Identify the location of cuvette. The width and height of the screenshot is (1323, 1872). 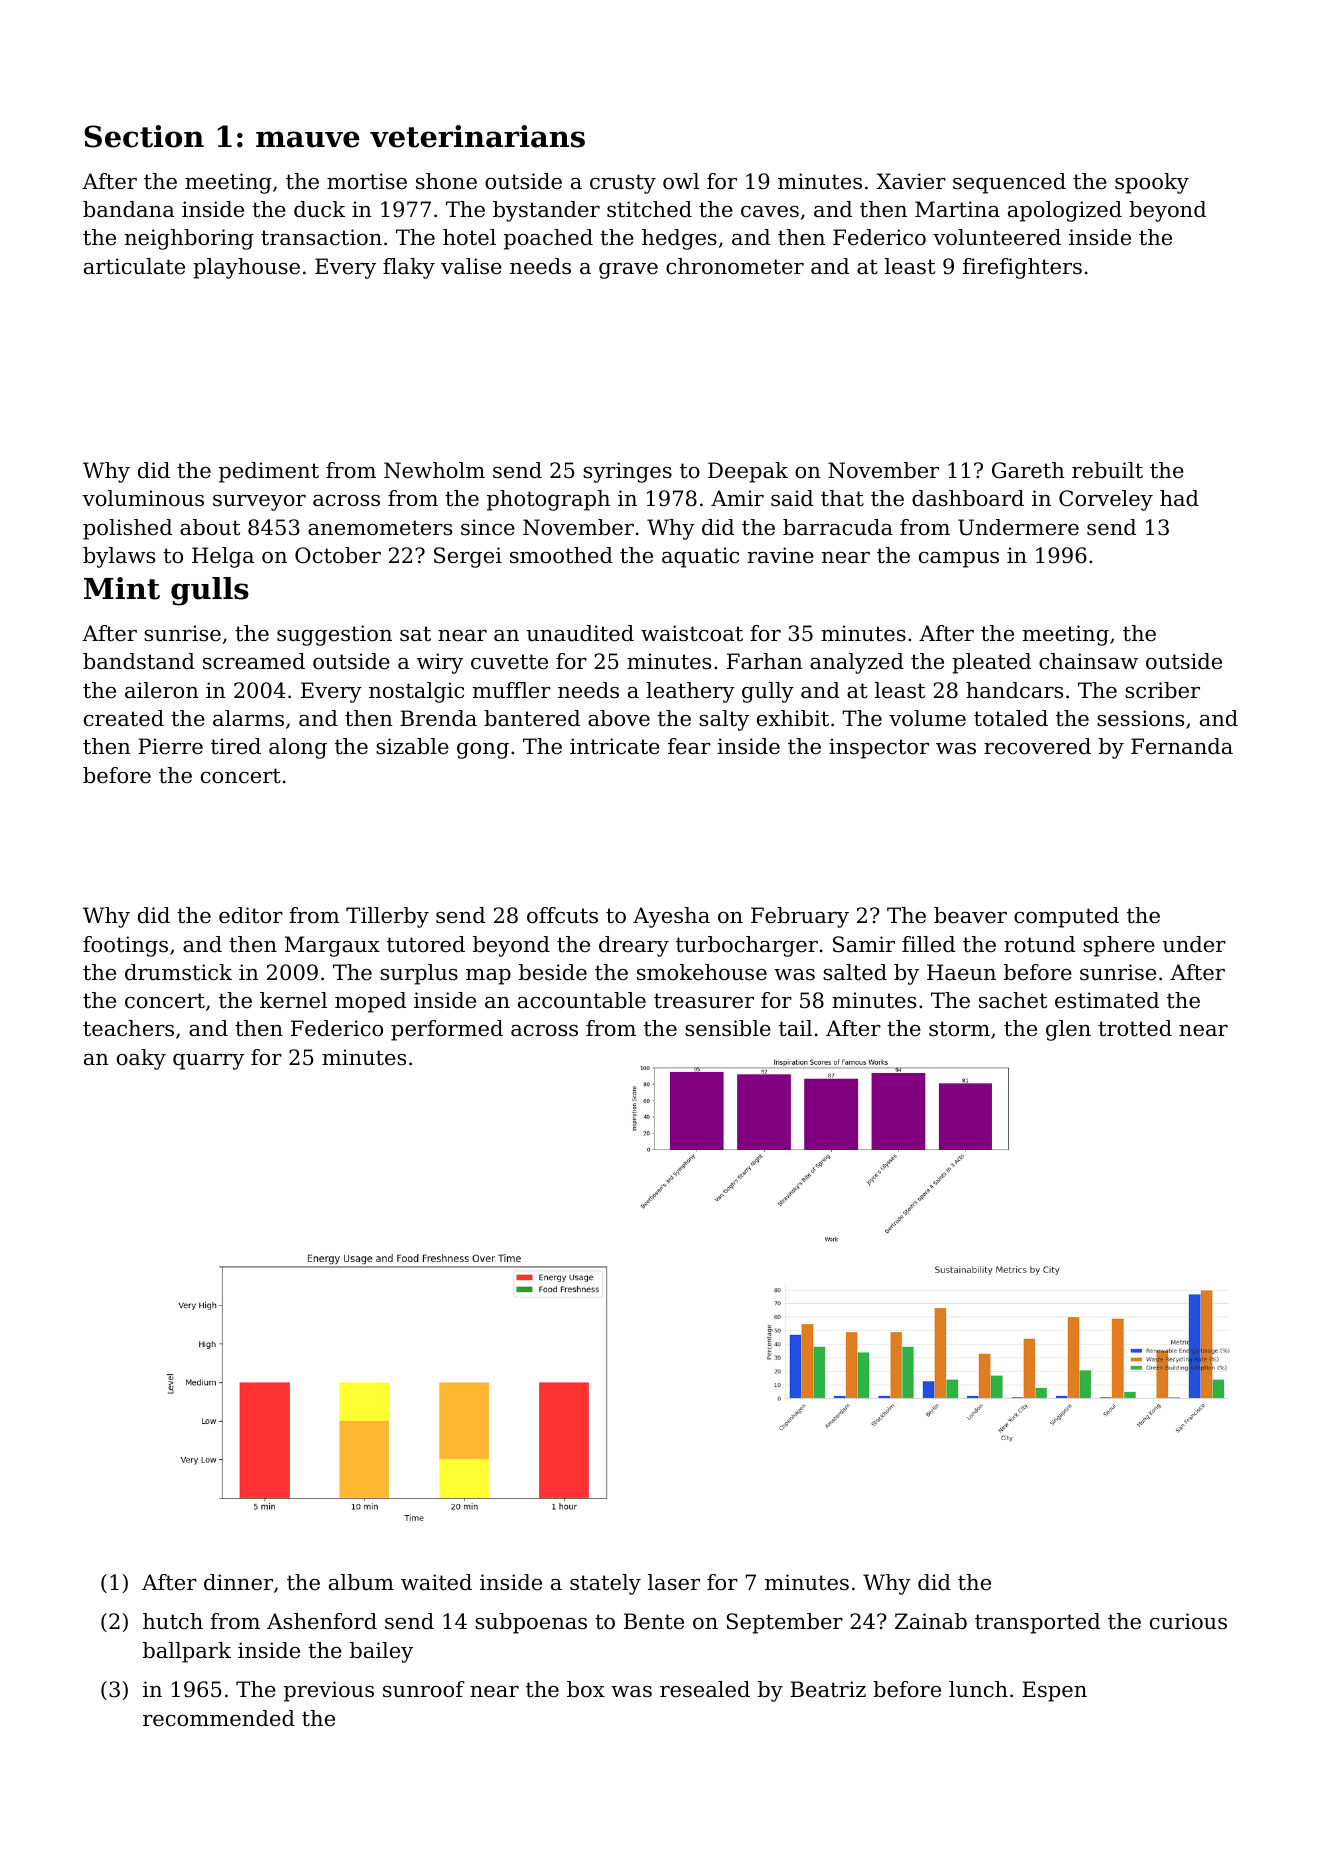
(509, 662).
